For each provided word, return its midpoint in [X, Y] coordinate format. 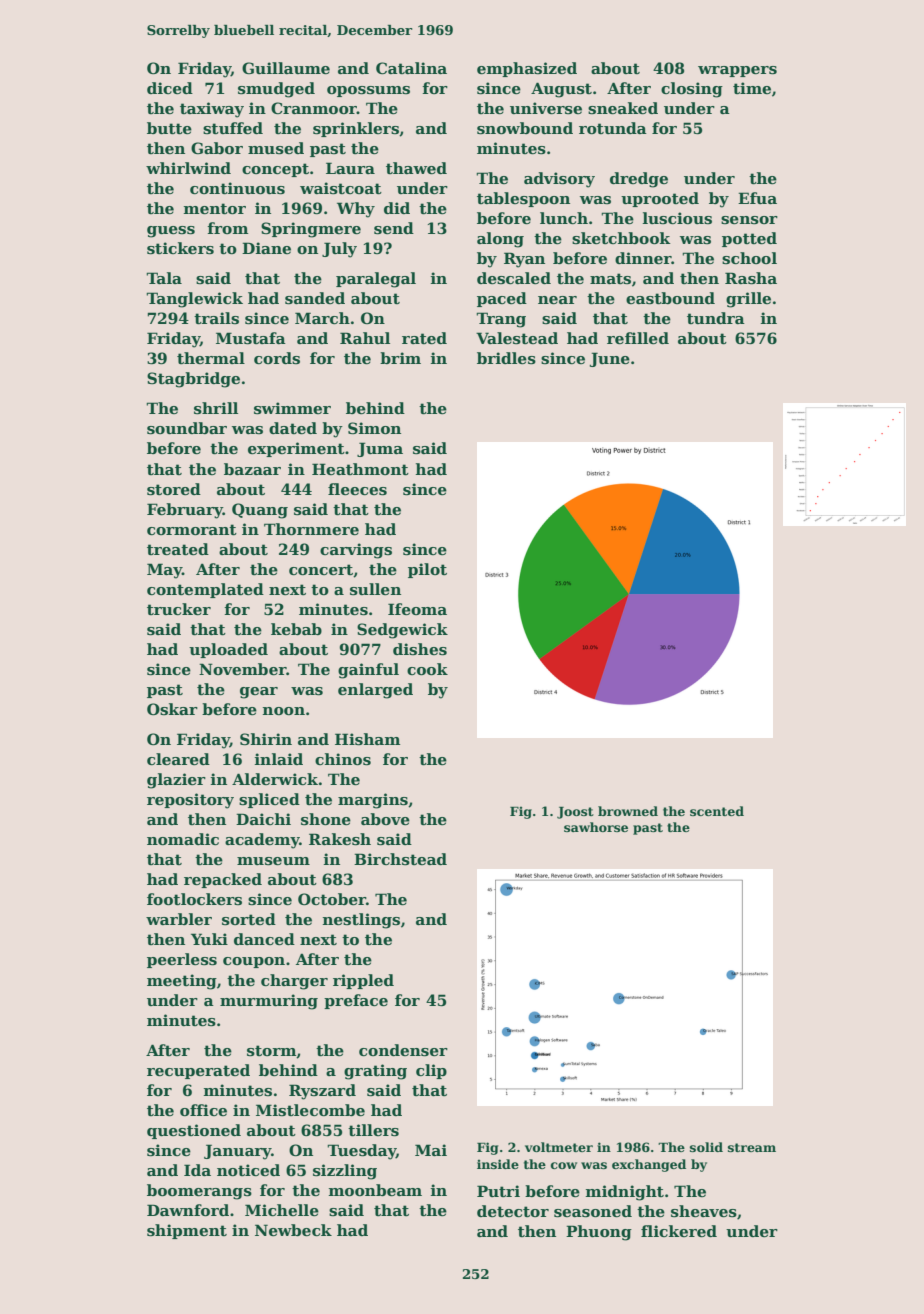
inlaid [279, 759]
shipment [187, 1231]
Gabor [217, 148]
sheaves [704, 1211]
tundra [716, 318]
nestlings [361, 921]
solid [706, 1147]
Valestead [517, 338]
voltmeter [559, 1147]
